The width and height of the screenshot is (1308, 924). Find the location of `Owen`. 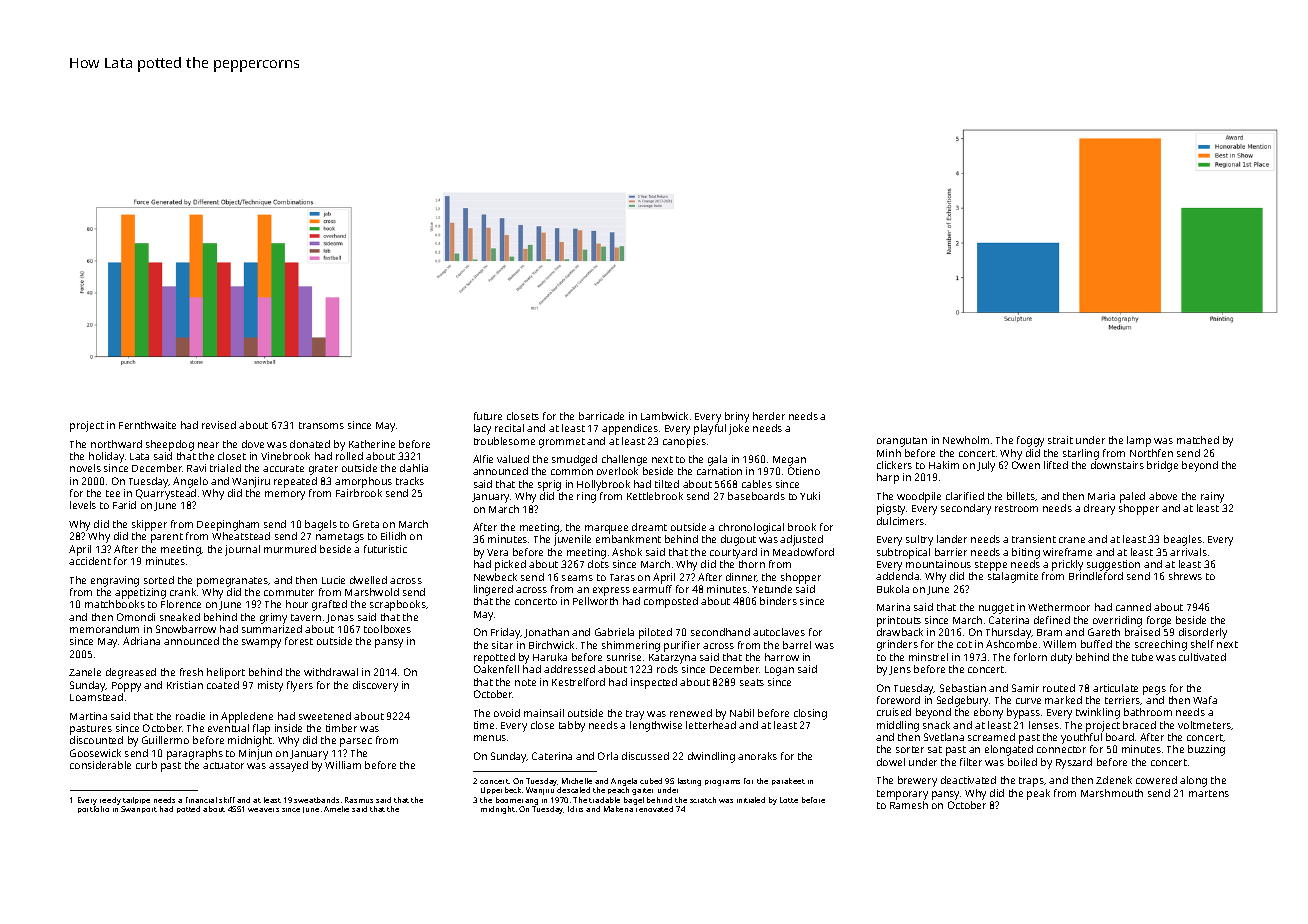

Owen is located at coordinates (1026, 465).
